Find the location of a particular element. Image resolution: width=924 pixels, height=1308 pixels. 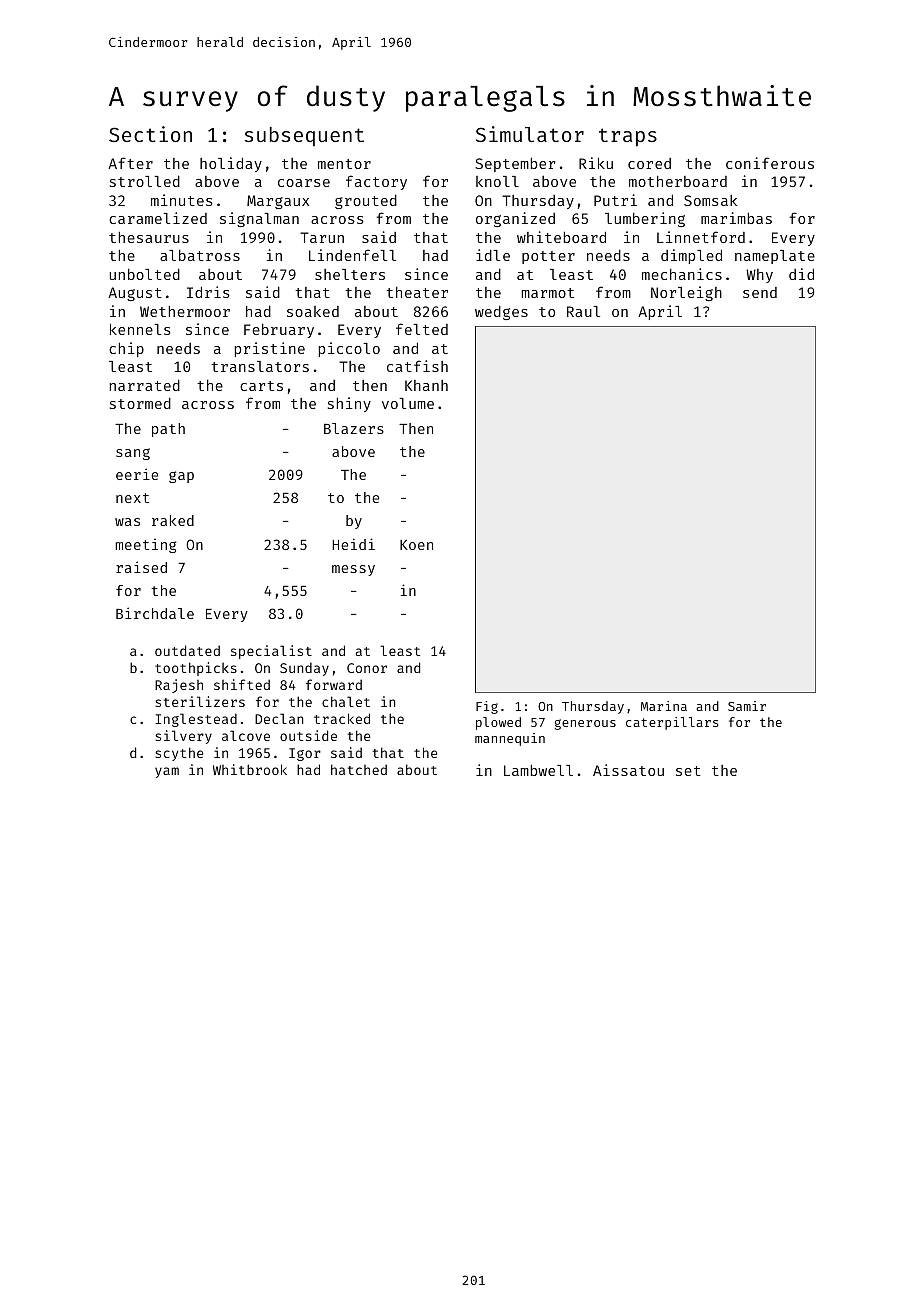

Heidi is located at coordinates (353, 544).
